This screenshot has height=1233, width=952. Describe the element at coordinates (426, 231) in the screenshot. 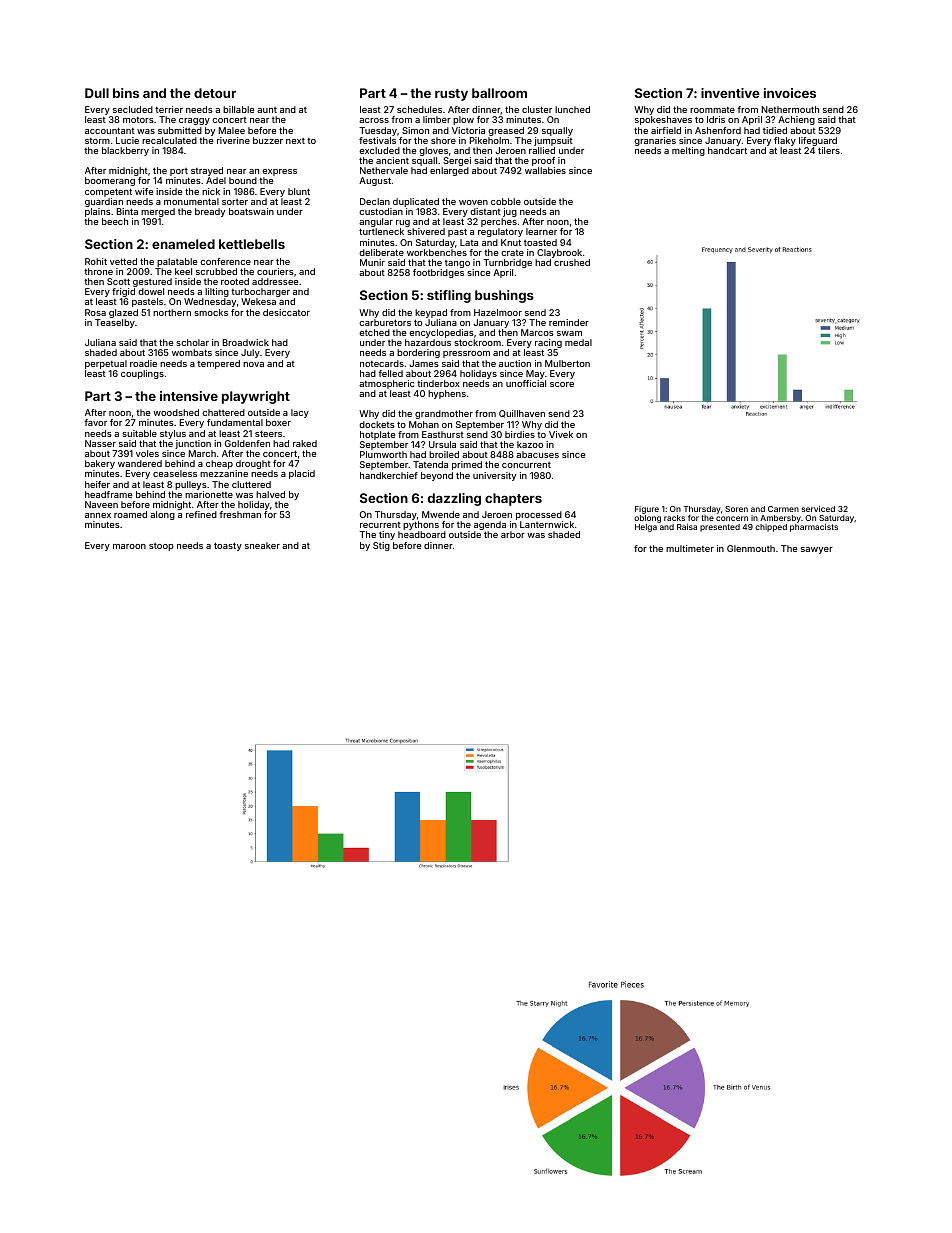

I see `shivered` at that location.
